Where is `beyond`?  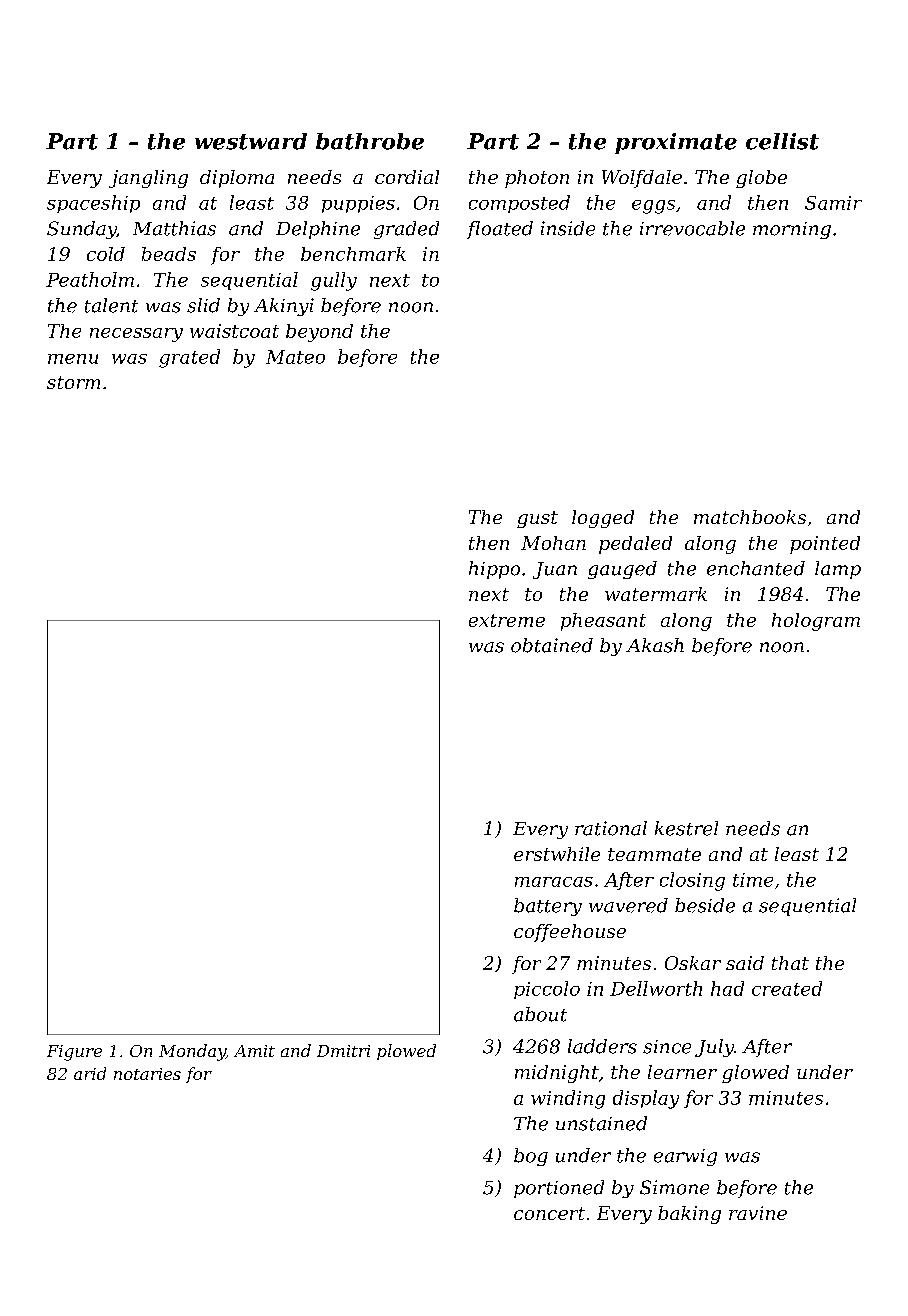
beyond is located at coordinates (319, 333).
